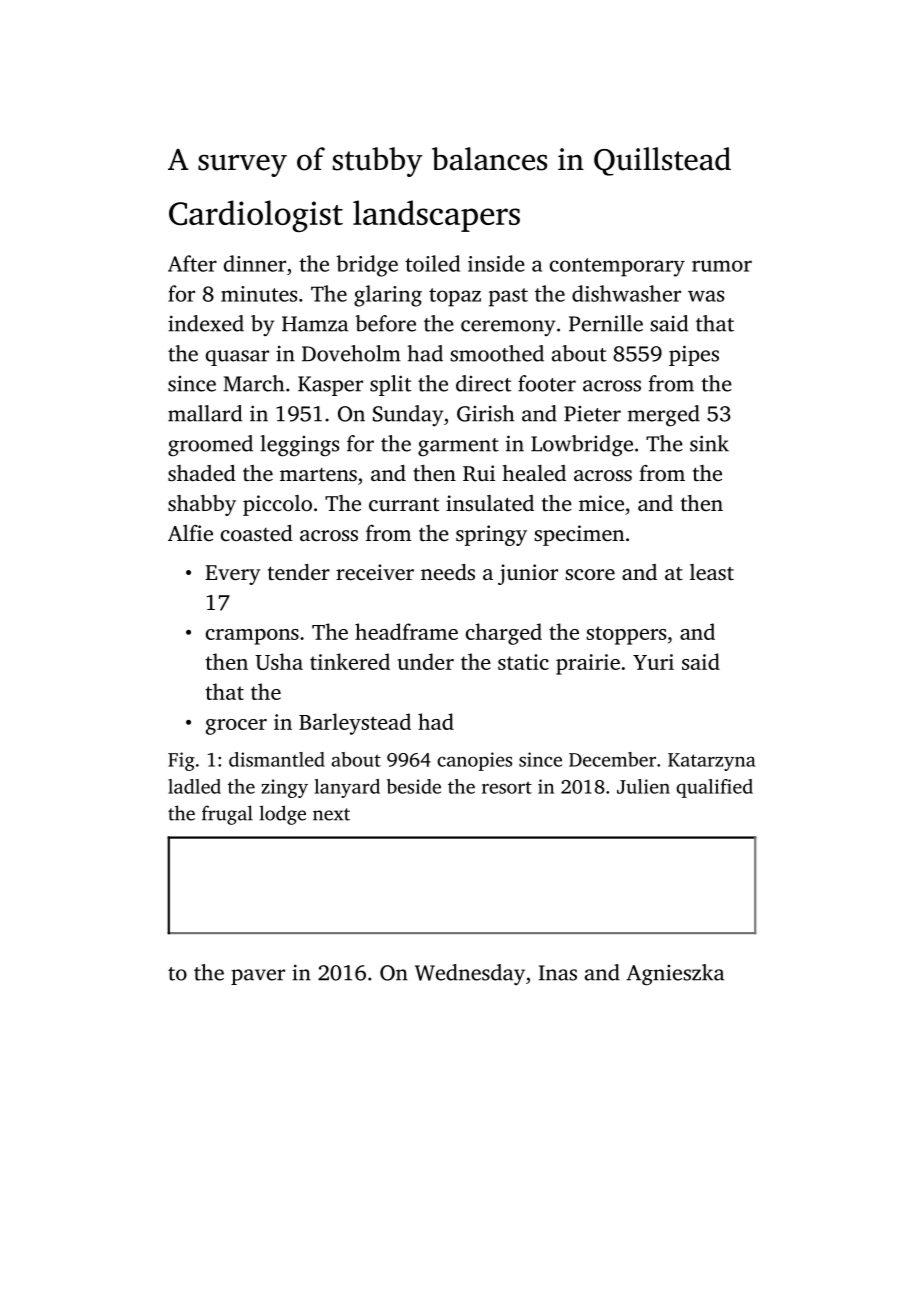 This screenshot has width=924, height=1311. What do you see at coordinates (504, 634) in the screenshot?
I see `charged` at bounding box center [504, 634].
